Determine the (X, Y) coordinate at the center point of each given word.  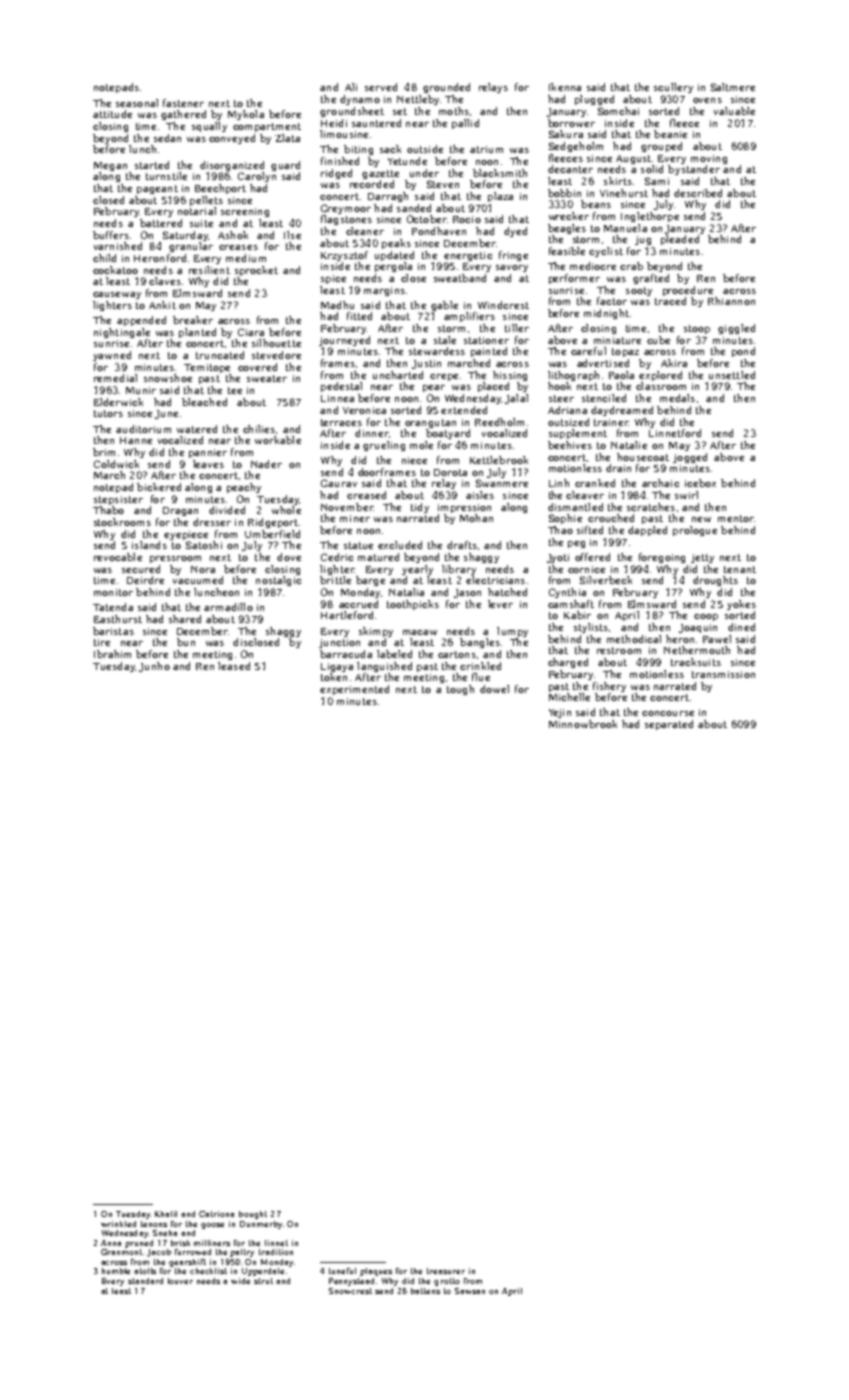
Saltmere (733, 87)
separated (669, 725)
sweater (267, 378)
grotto (447, 1282)
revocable (118, 557)
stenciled (604, 398)
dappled (647, 531)
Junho (154, 667)
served (381, 87)
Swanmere (502, 483)
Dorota (450, 472)
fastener (183, 103)
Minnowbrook (583, 724)
